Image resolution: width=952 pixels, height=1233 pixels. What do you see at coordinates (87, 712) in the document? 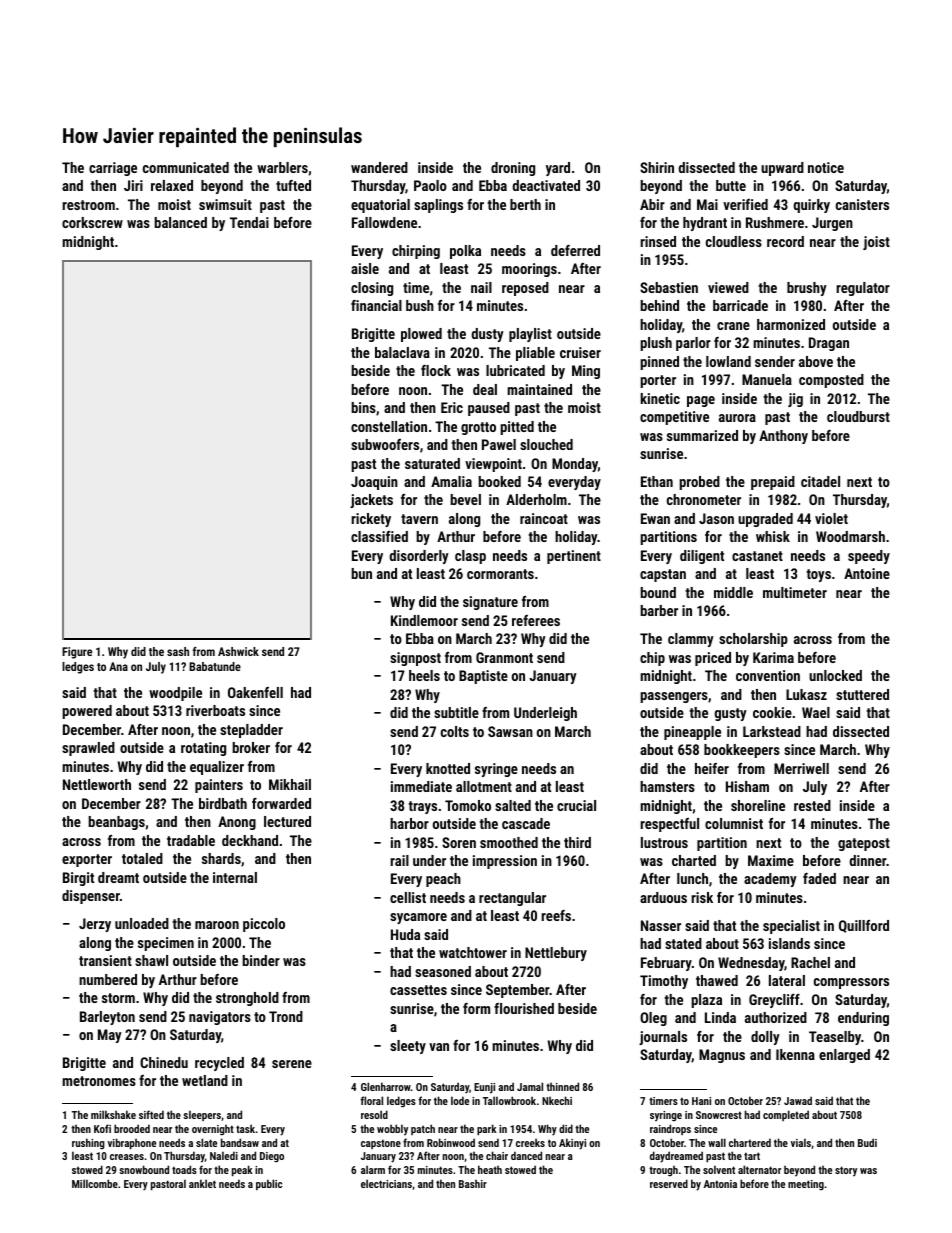
I see `powered` at bounding box center [87, 712].
